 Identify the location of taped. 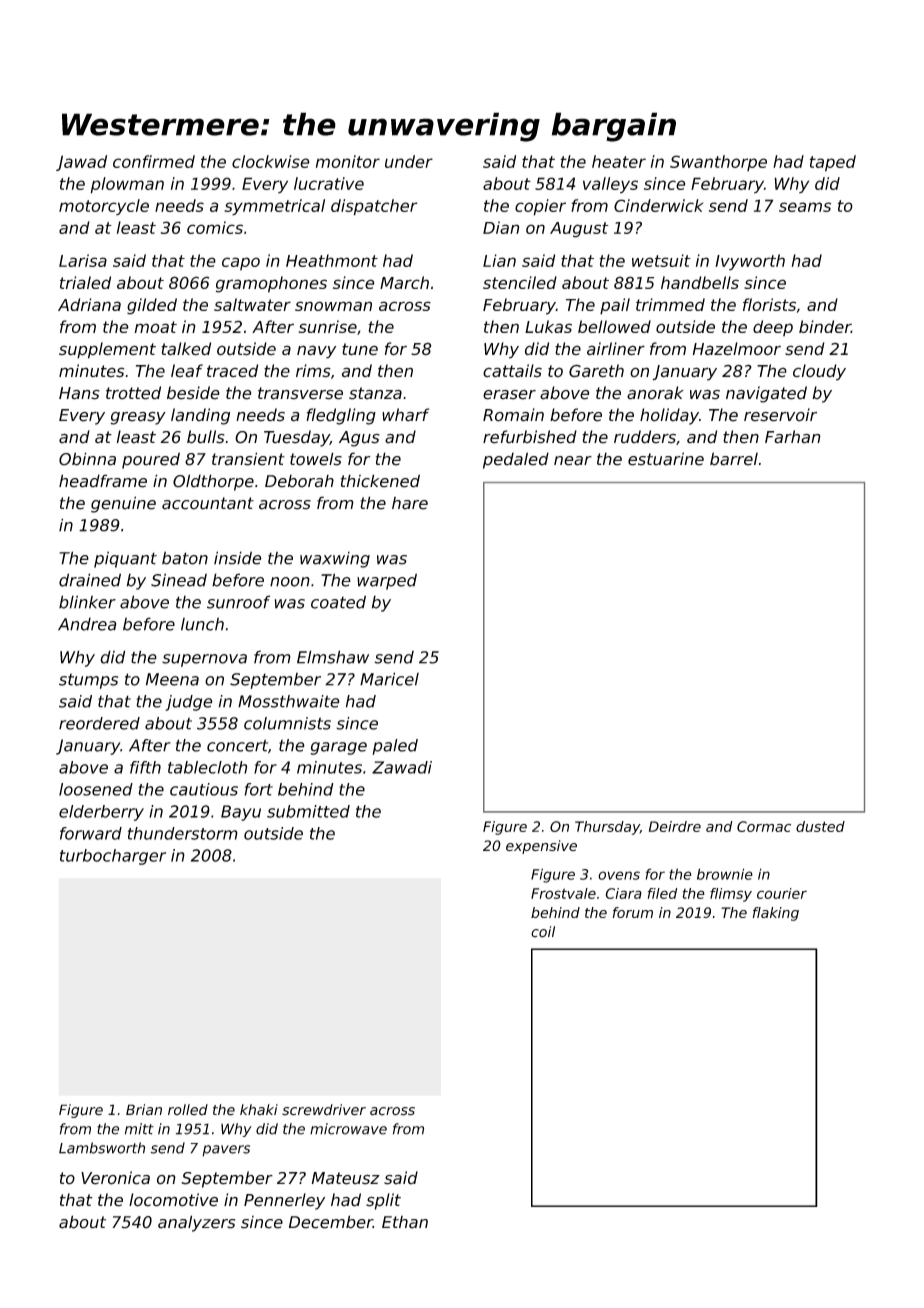
(833, 163).
